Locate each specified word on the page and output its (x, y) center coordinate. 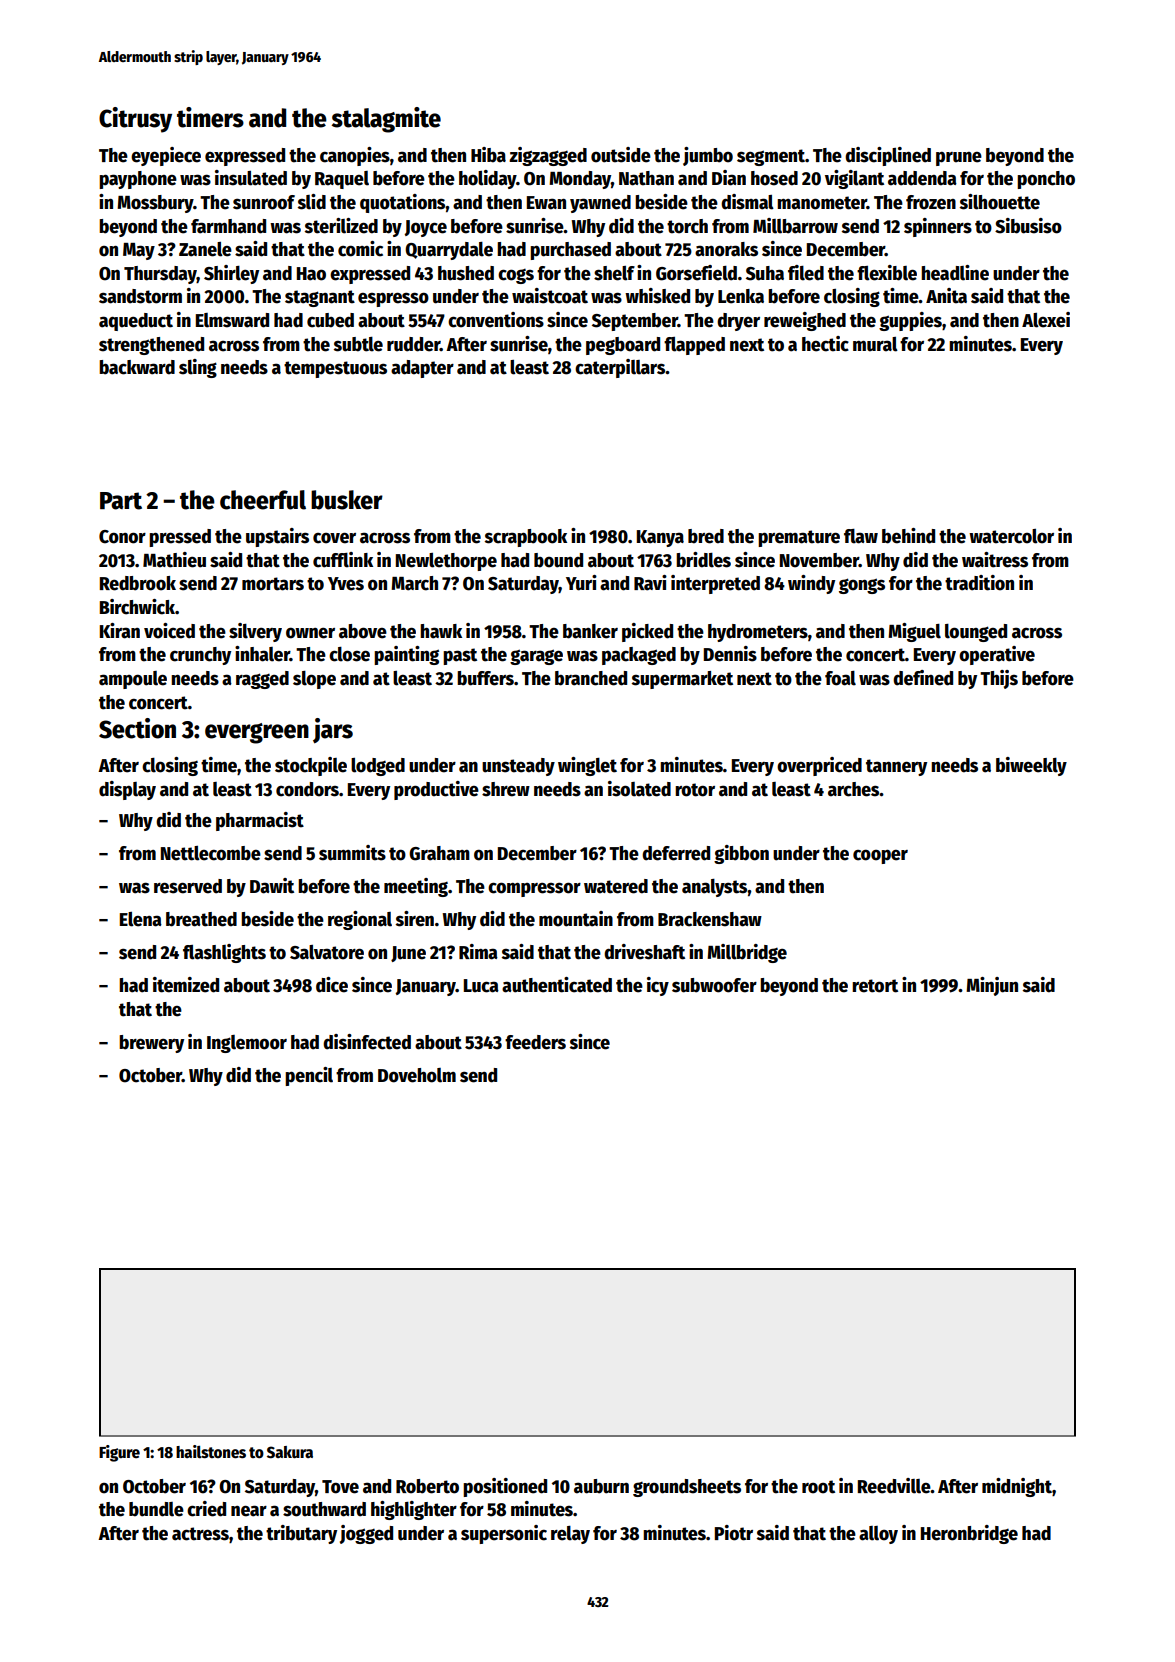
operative (997, 655)
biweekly (1031, 766)
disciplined (888, 156)
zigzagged (548, 156)
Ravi (650, 583)
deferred (676, 853)
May (139, 251)
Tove (340, 1487)
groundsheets (687, 1488)
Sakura (290, 1452)
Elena (141, 919)
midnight (1017, 1487)
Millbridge (747, 953)
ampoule (133, 680)
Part (121, 501)
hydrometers (758, 633)
